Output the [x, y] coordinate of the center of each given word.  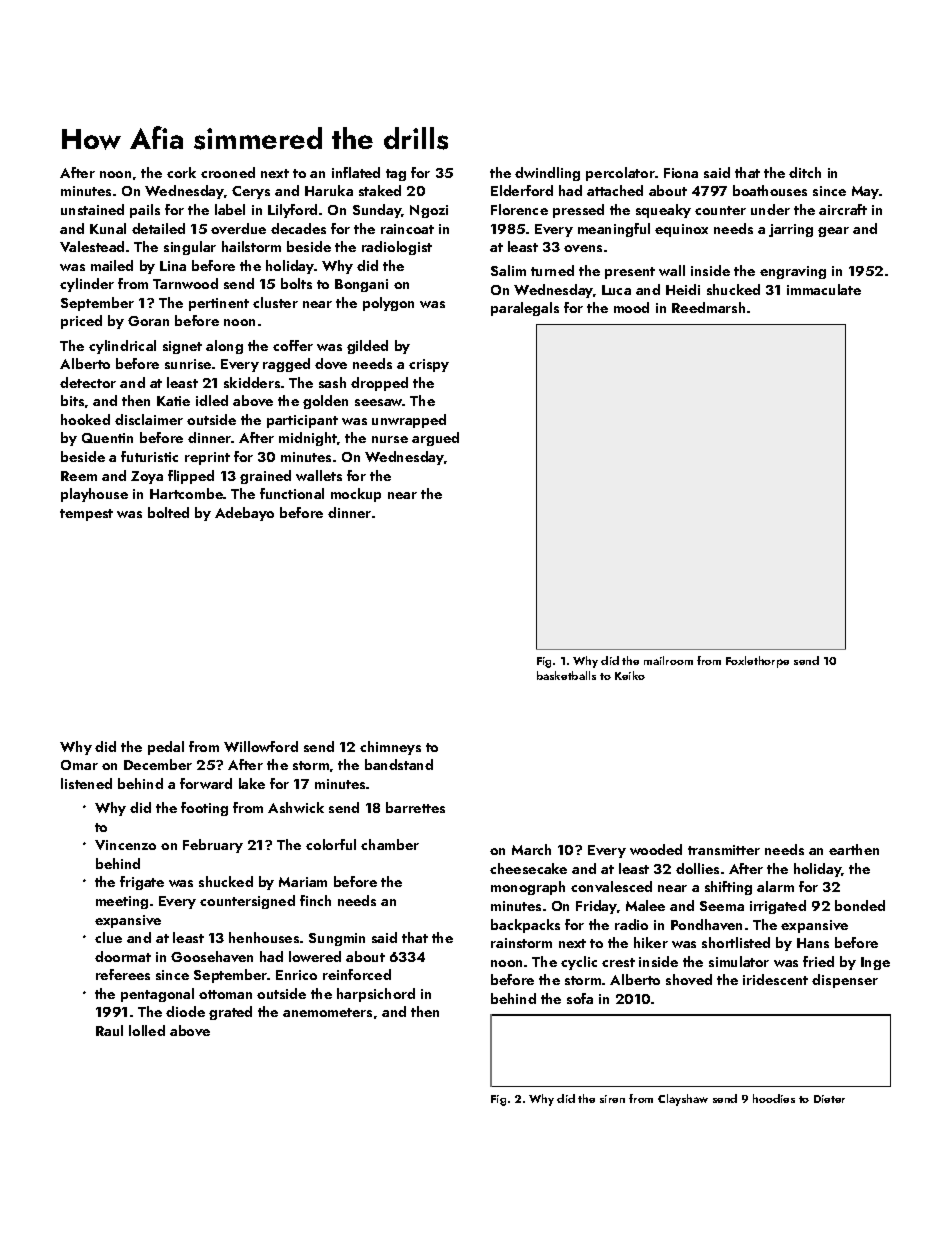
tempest [86, 515]
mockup [356, 495]
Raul [109, 1030]
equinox [681, 230]
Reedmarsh [708, 307]
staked [380, 190]
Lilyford [292, 211]
